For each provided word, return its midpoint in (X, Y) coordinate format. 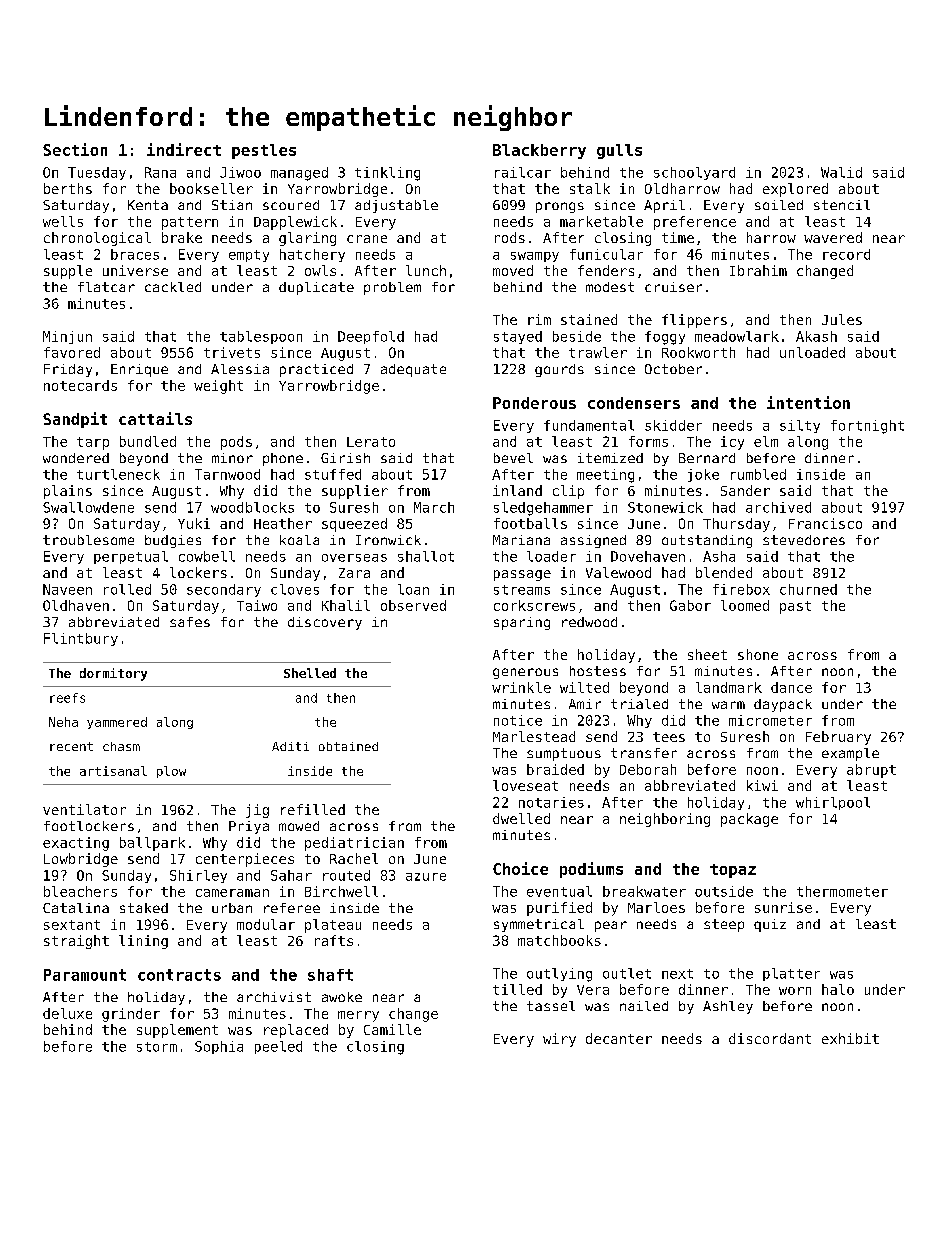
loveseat (525, 785)
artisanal (113, 771)
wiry (559, 1040)
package (749, 820)
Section (75, 149)
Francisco (825, 523)
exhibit (850, 1038)
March (434, 507)
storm (157, 1047)
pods (236, 443)
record (846, 254)
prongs (560, 207)
